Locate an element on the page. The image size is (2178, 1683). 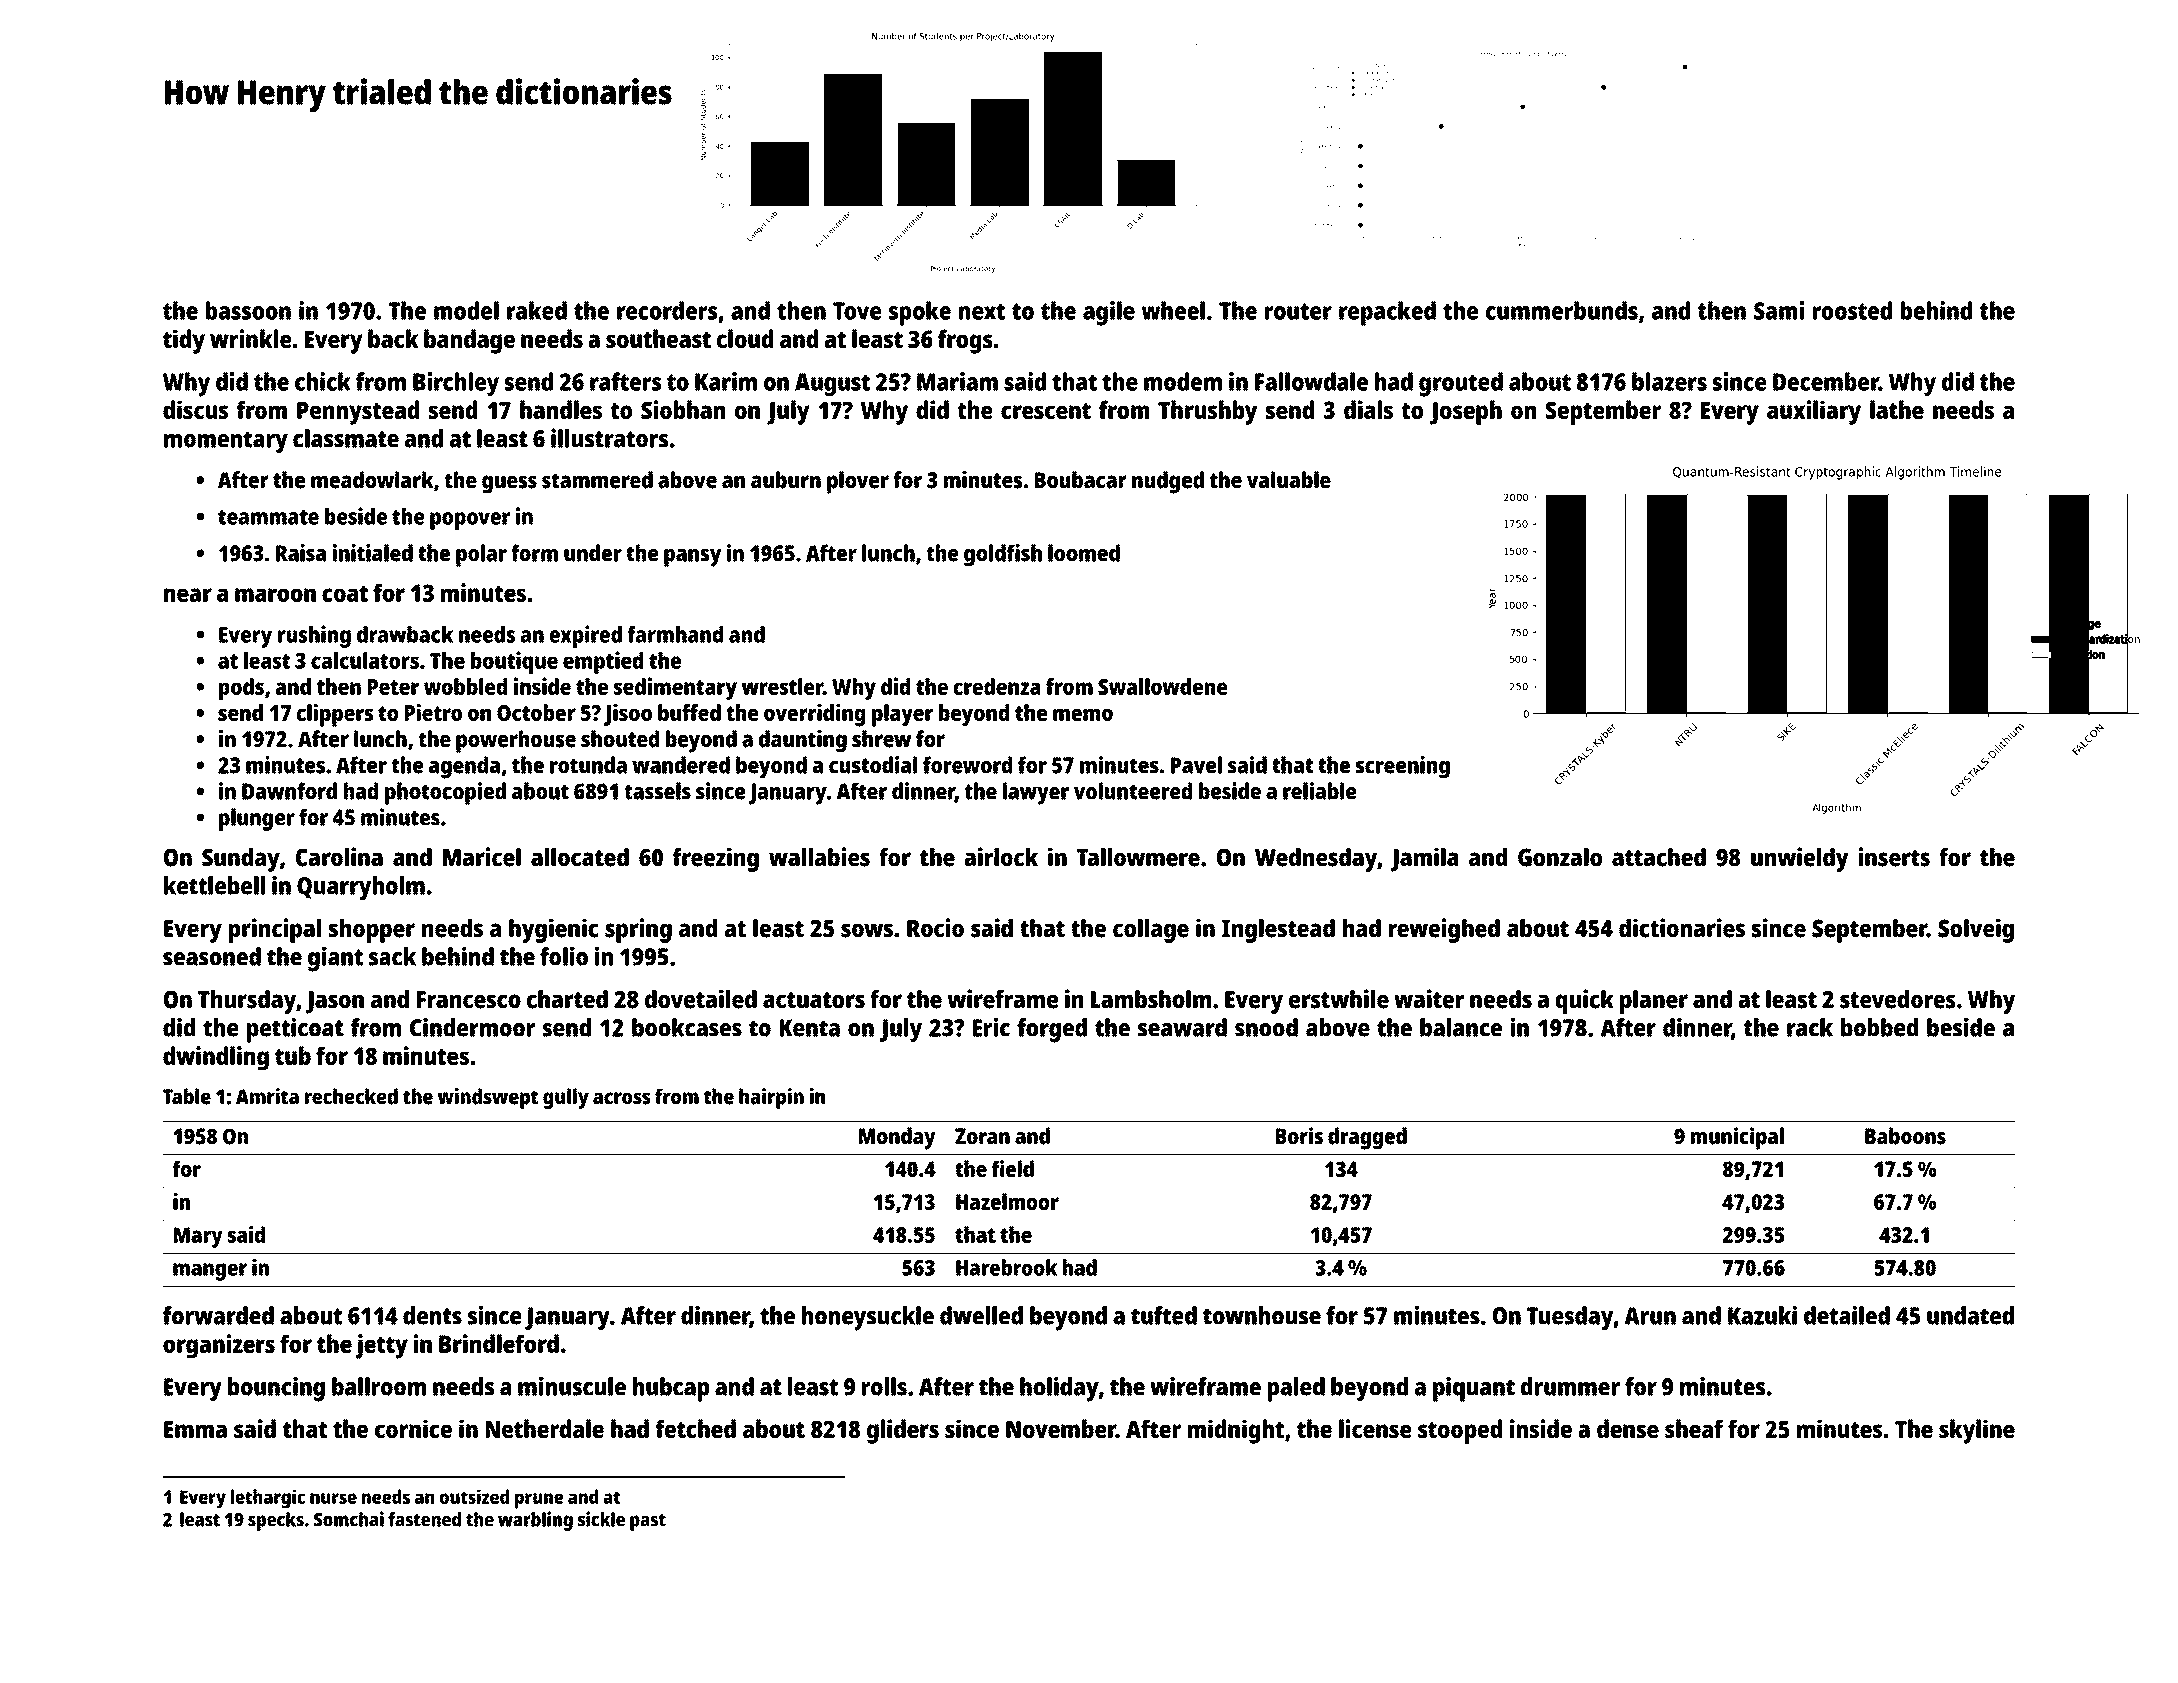
midnight is located at coordinates (1236, 1431).
